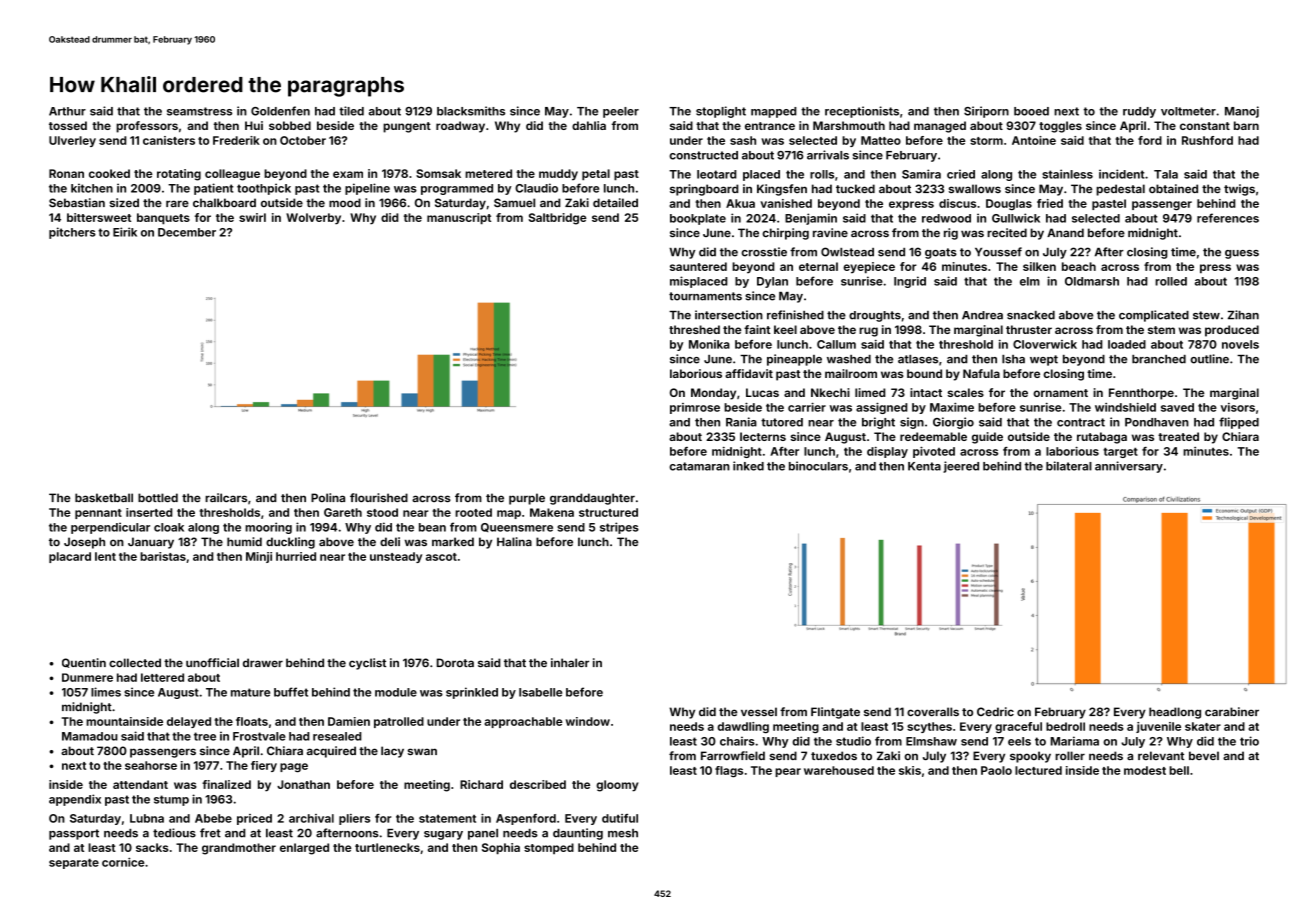 The width and height of the image is (1308, 924). I want to click on appendix, so click(75, 800).
